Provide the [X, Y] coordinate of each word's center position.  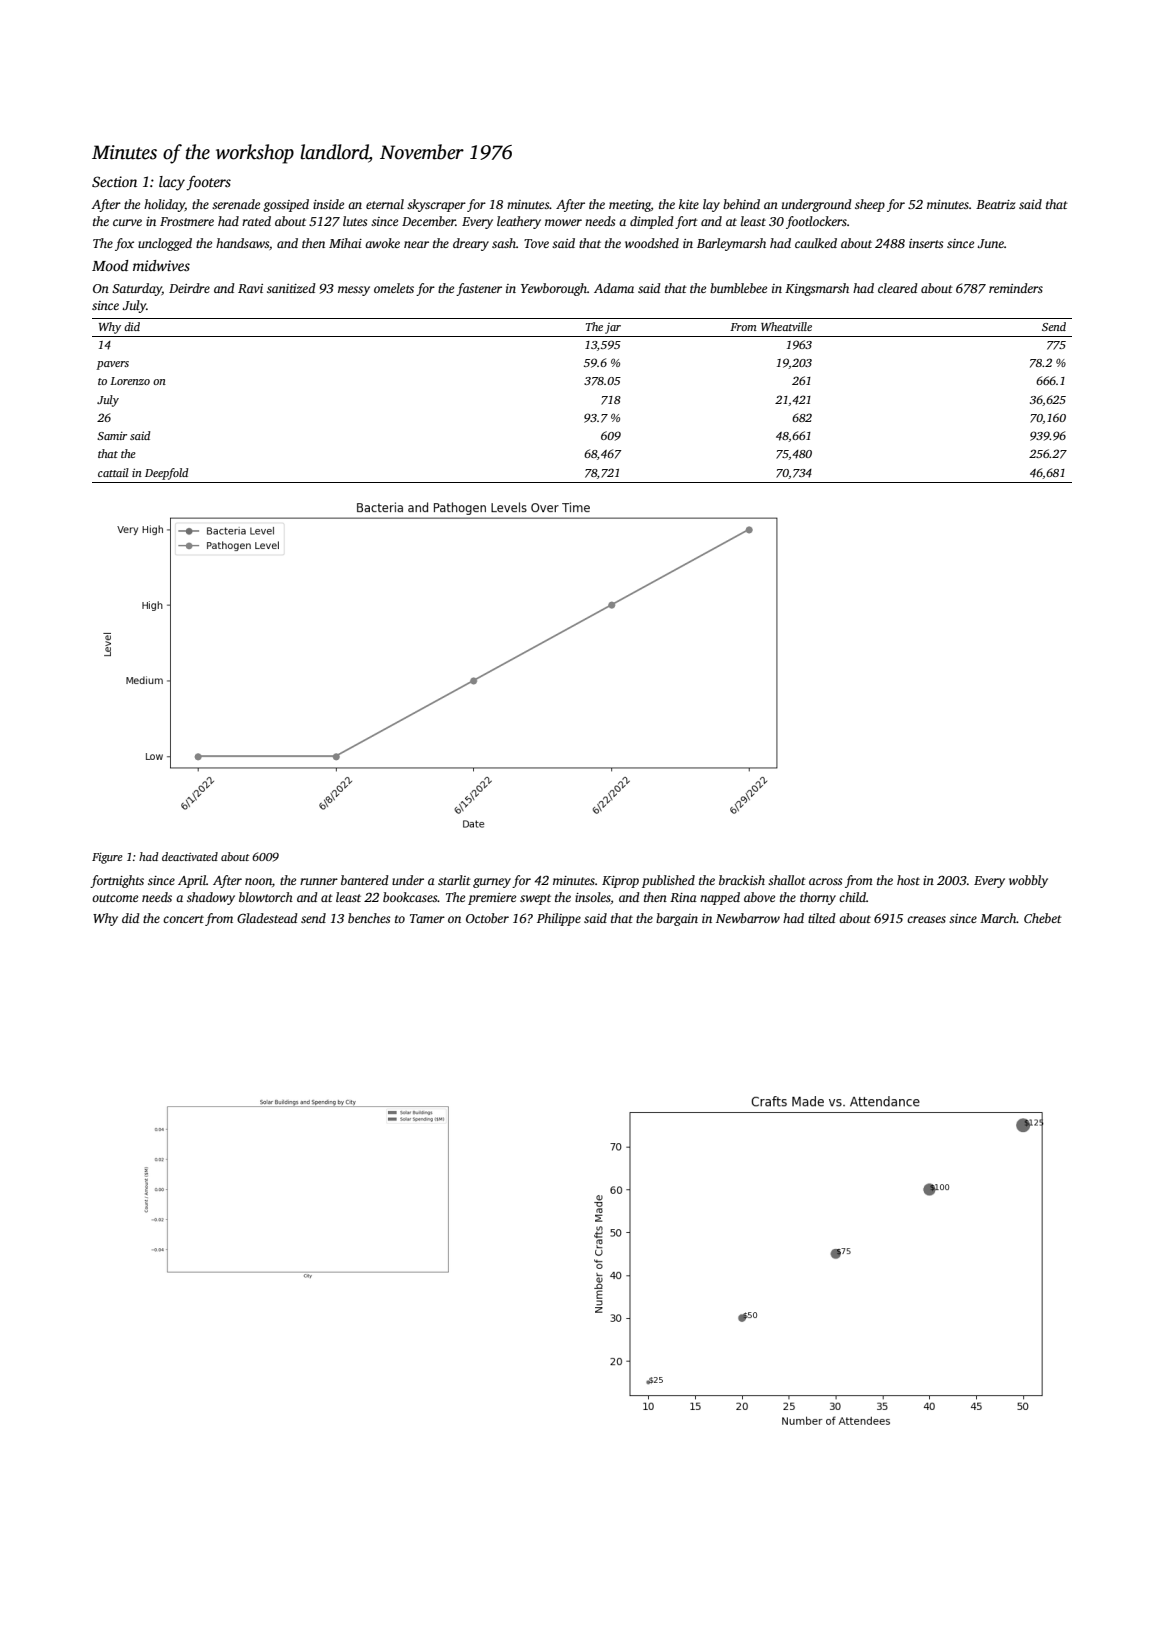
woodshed [652, 243]
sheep [870, 205]
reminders [1016, 288]
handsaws [242, 243]
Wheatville [786, 326]
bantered [365, 880]
